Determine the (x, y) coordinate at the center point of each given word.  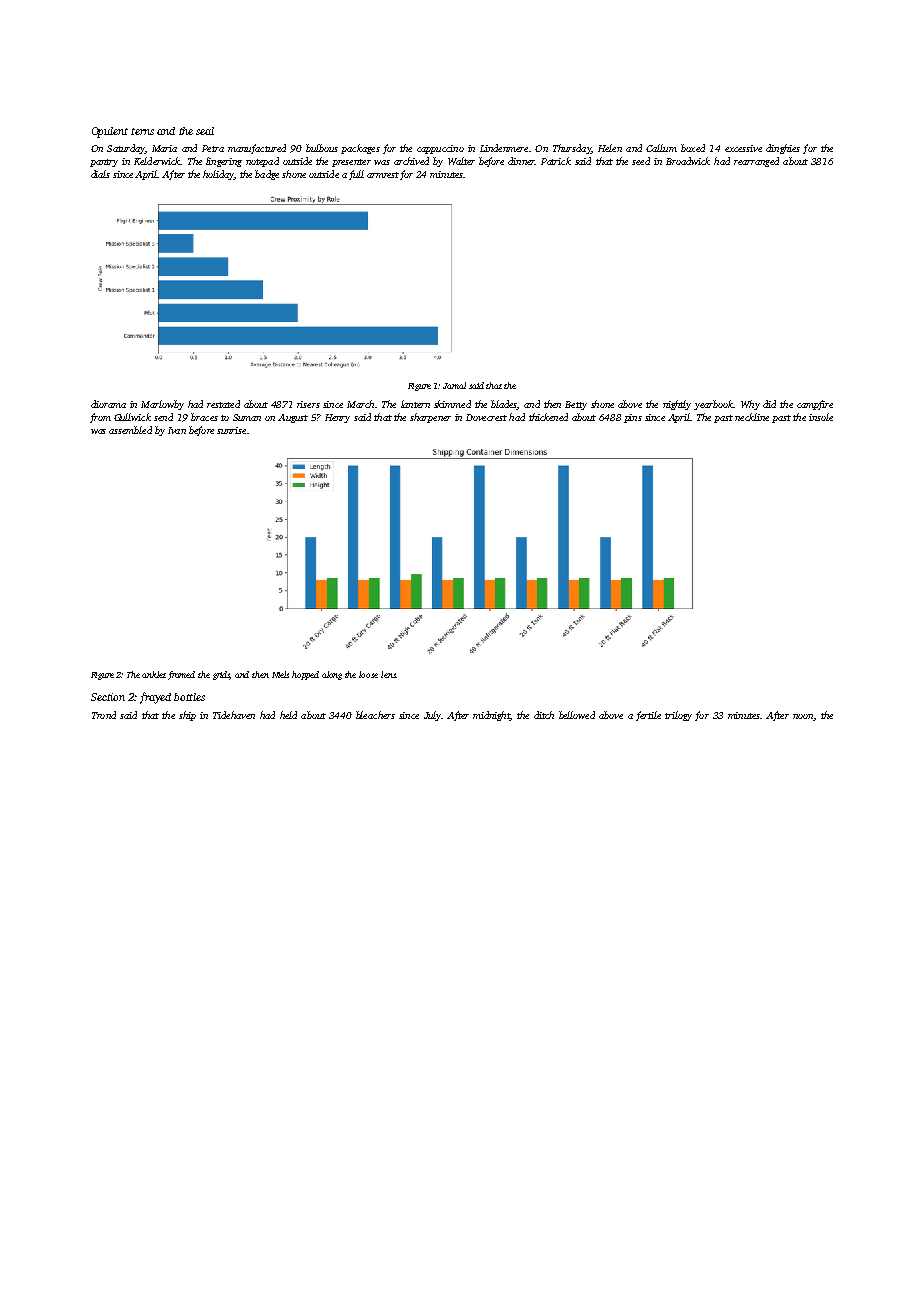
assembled (130, 430)
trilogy (678, 716)
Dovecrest (486, 417)
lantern (415, 404)
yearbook (713, 405)
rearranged (756, 162)
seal (205, 131)
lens (388, 674)
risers (308, 404)
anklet (154, 674)
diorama (108, 404)
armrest (383, 175)
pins (633, 418)
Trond (104, 715)
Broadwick (688, 161)
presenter (351, 163)
